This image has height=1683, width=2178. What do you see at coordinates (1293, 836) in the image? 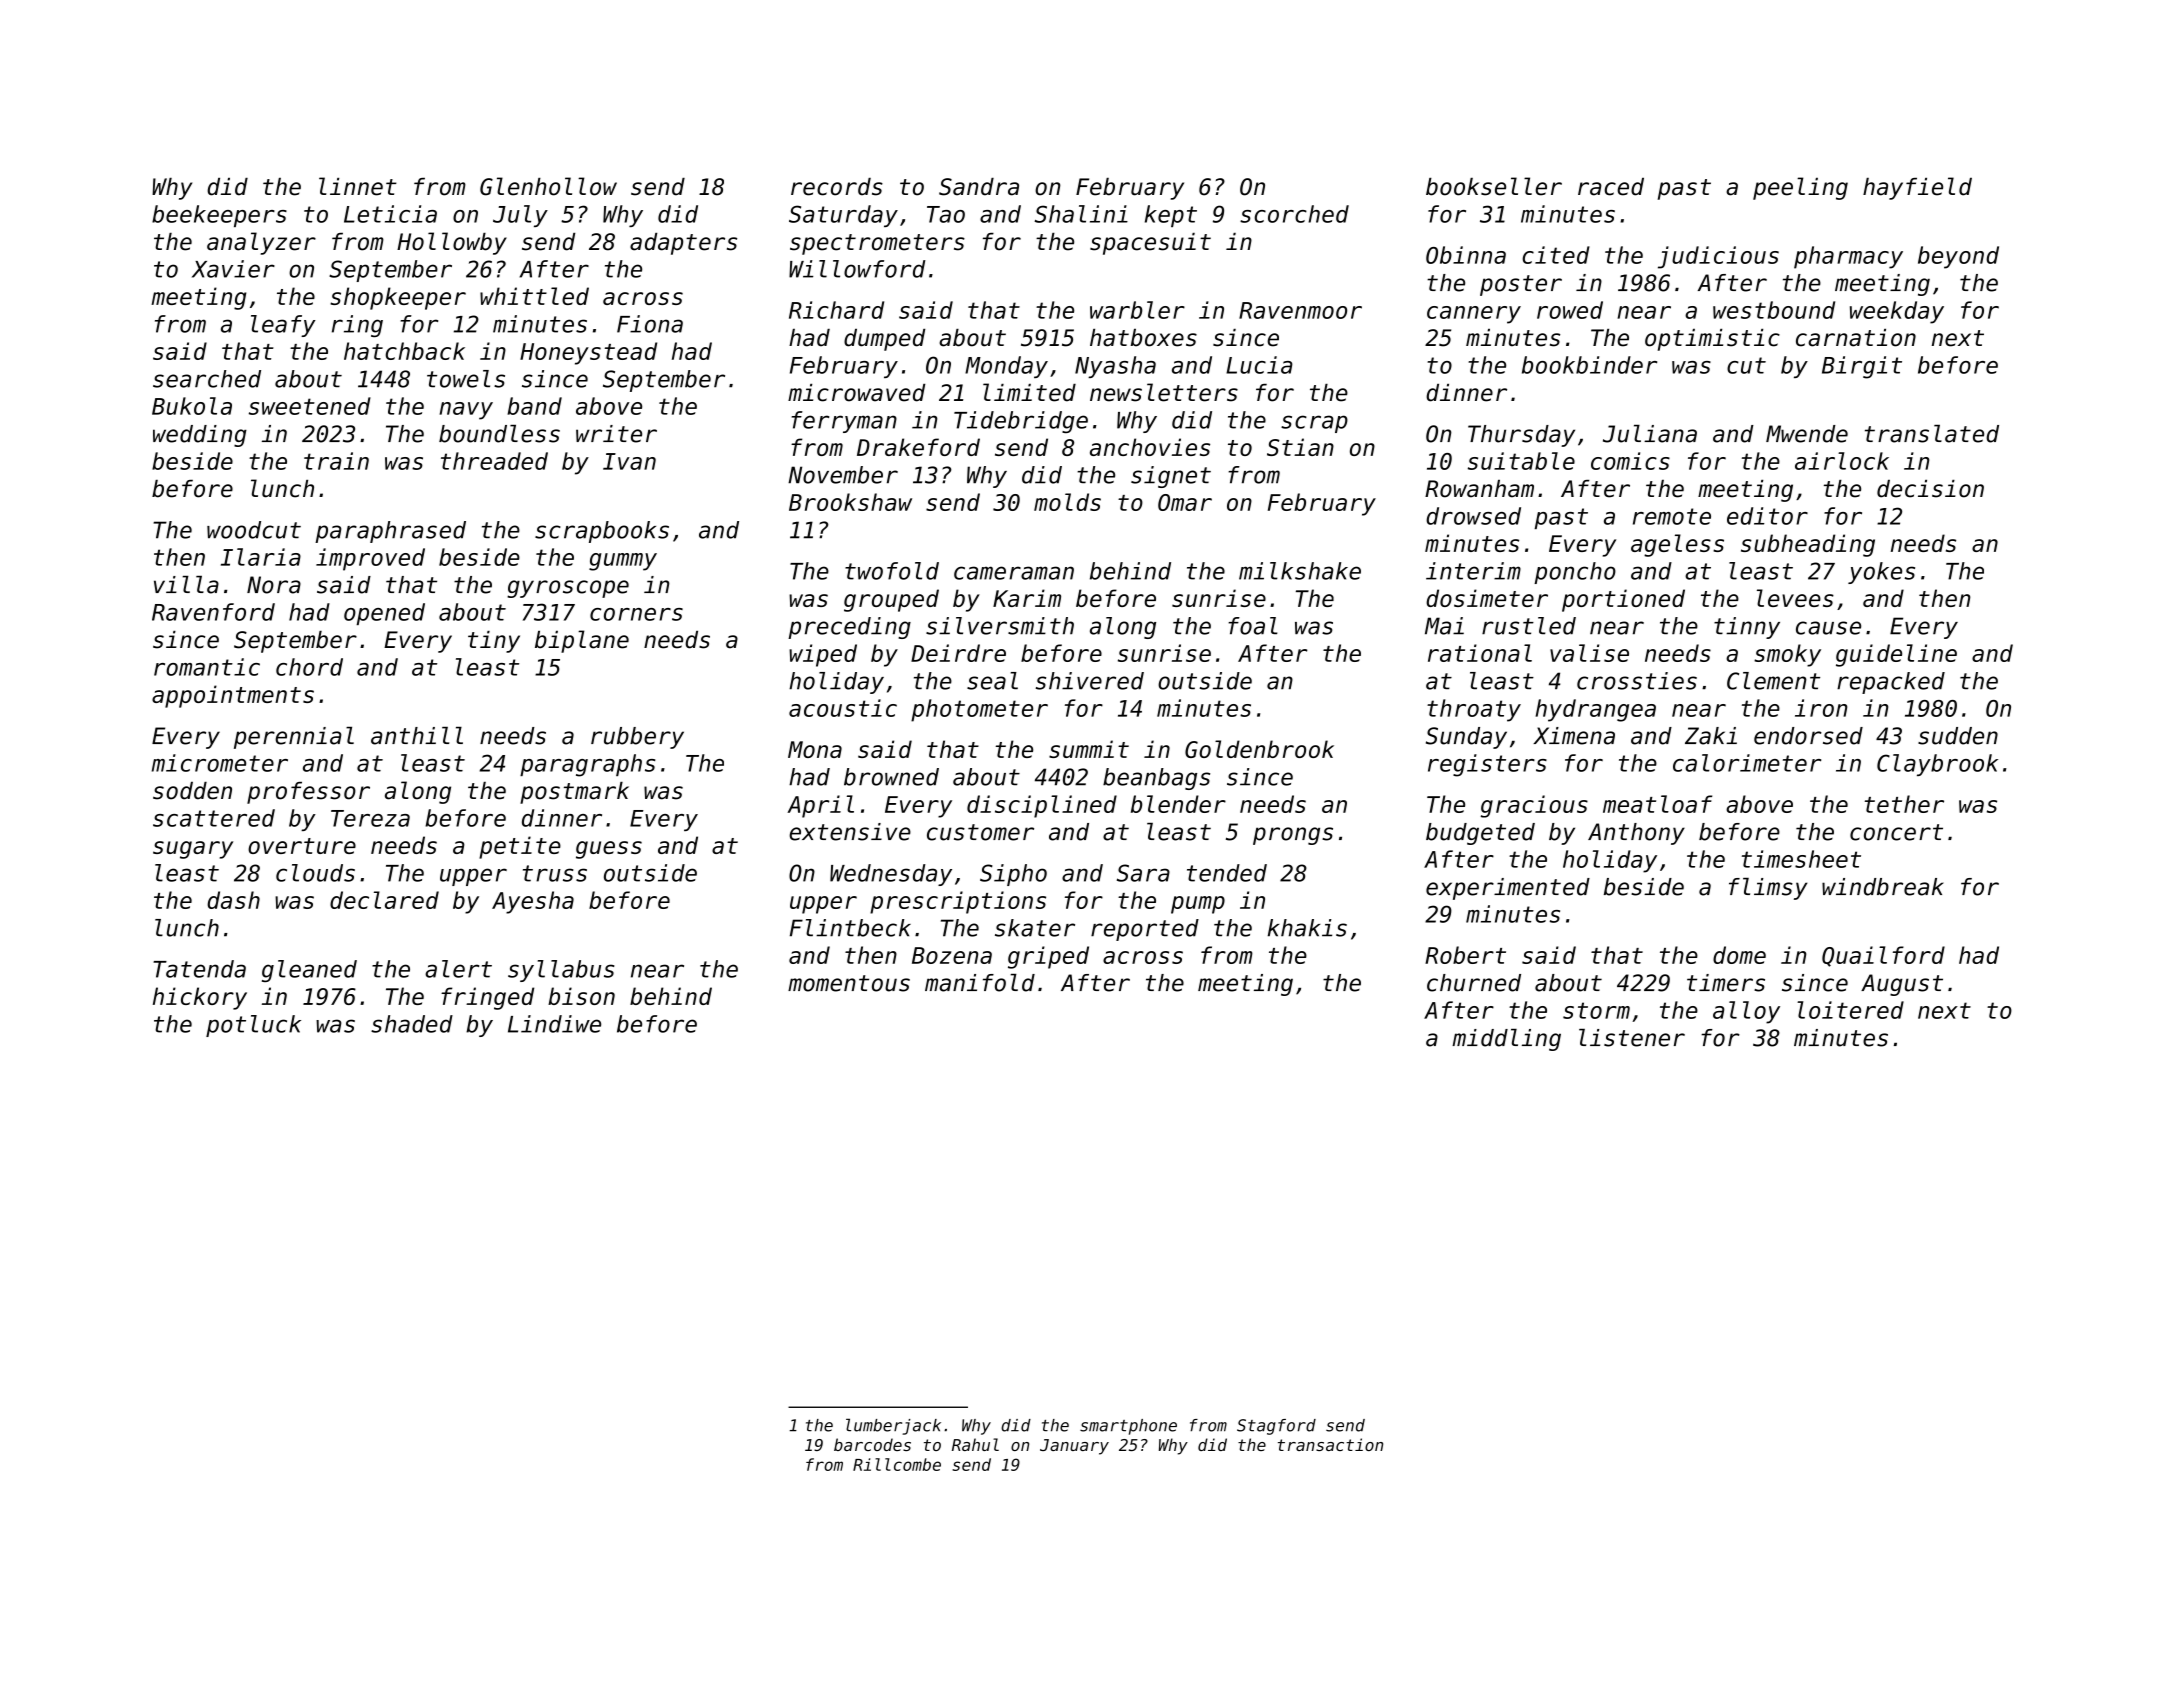
I see `prongs` at bounding box center [1293, 836].
